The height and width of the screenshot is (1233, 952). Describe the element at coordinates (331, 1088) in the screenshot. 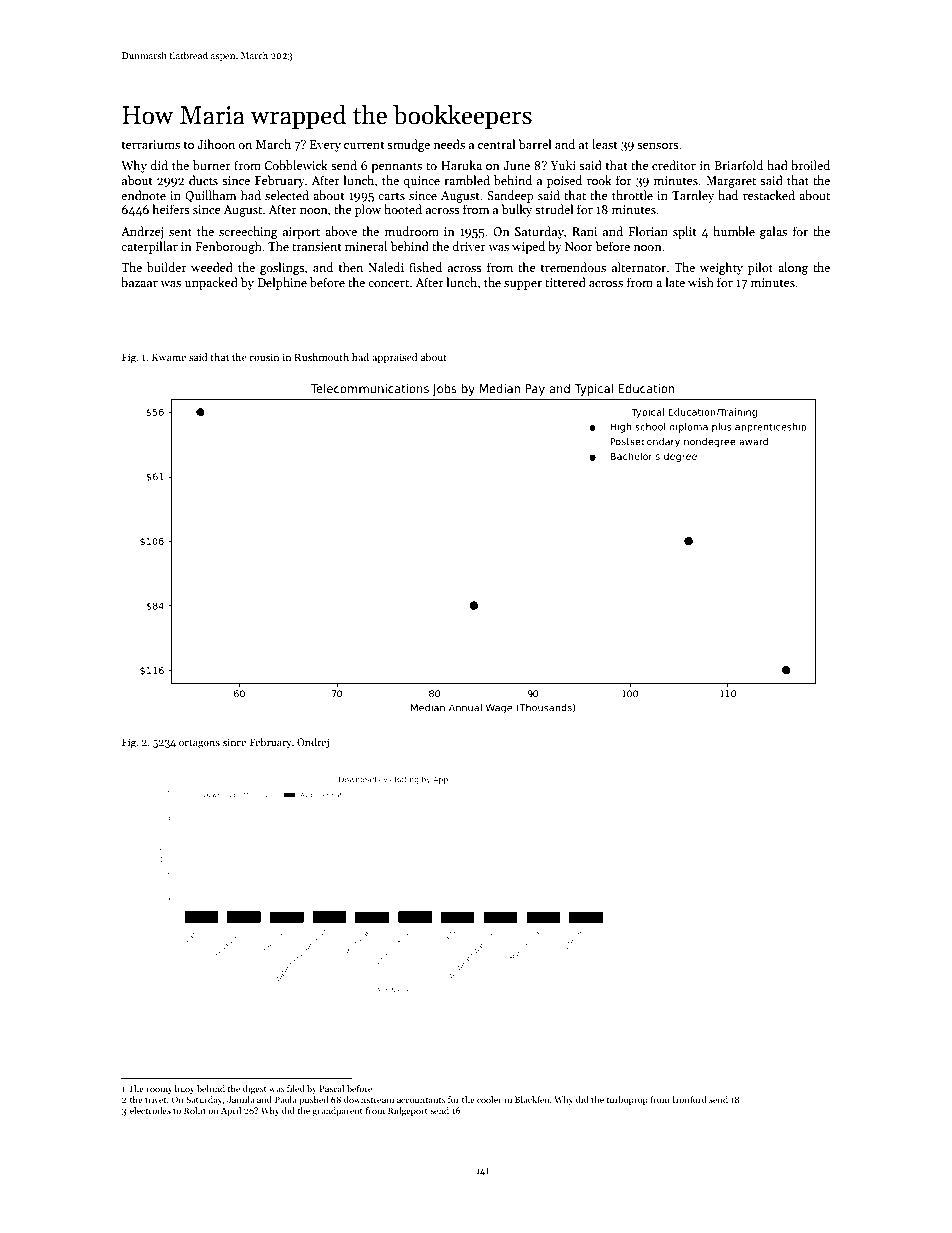

I see `Pascal` at that location.
